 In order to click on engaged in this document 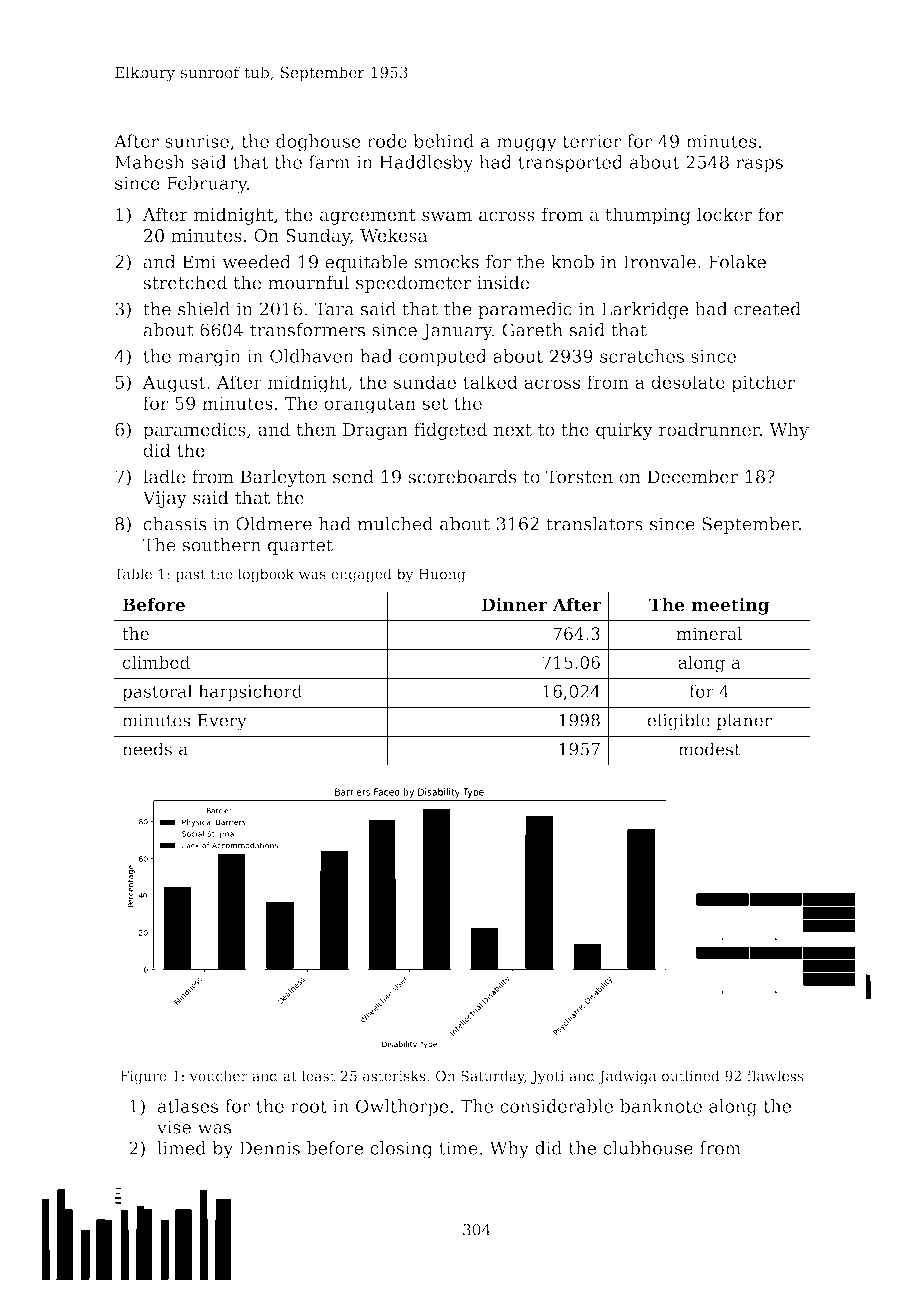, I will do `click(361, 575)`.
